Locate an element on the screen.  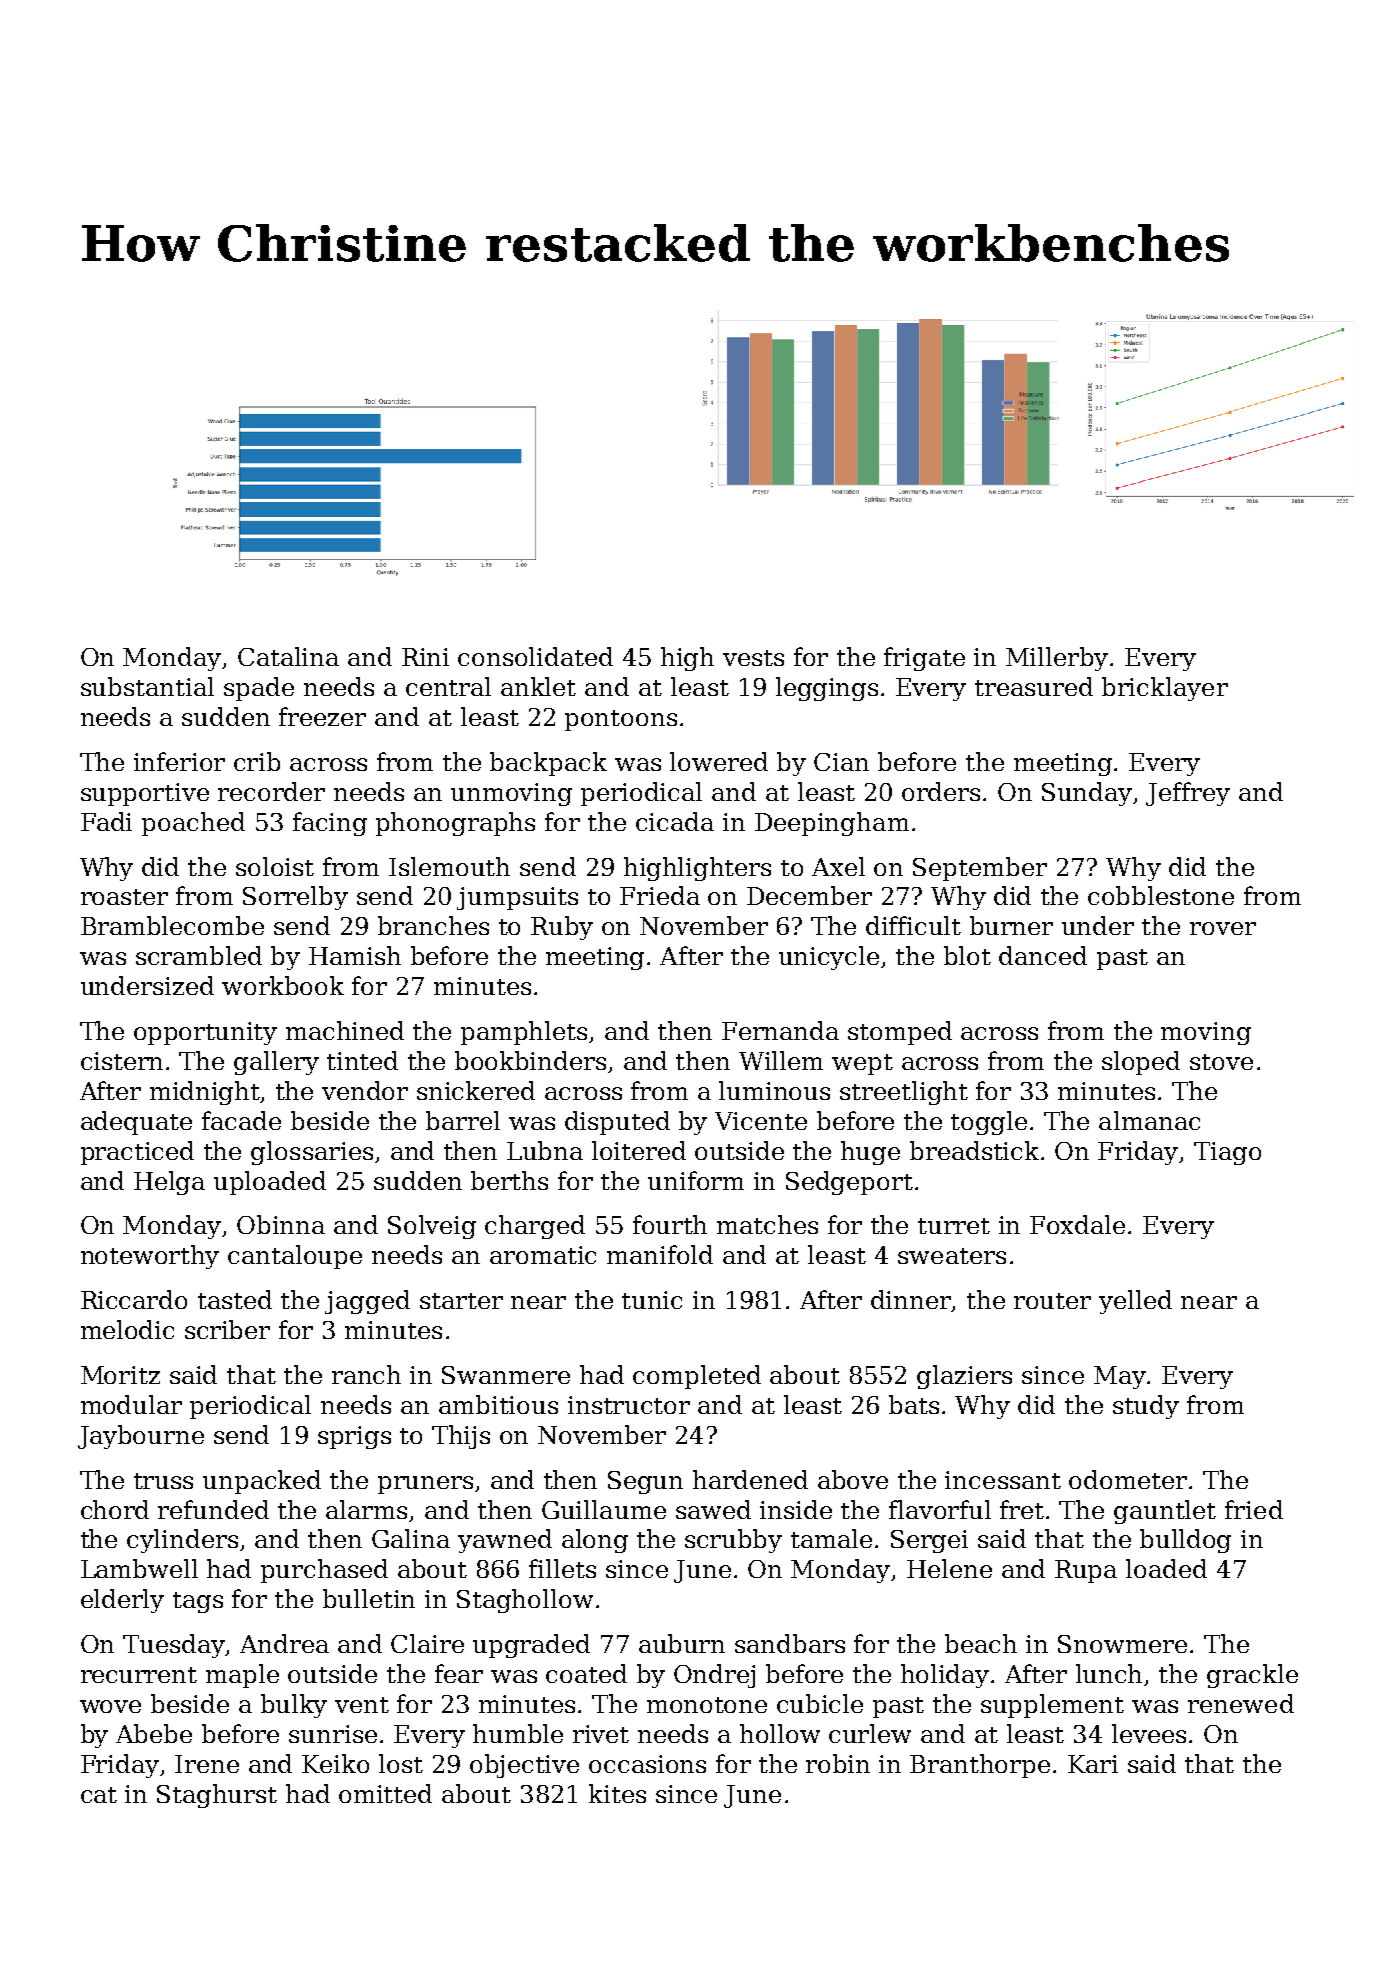
Irene is located at coordinates (207, 1764).
